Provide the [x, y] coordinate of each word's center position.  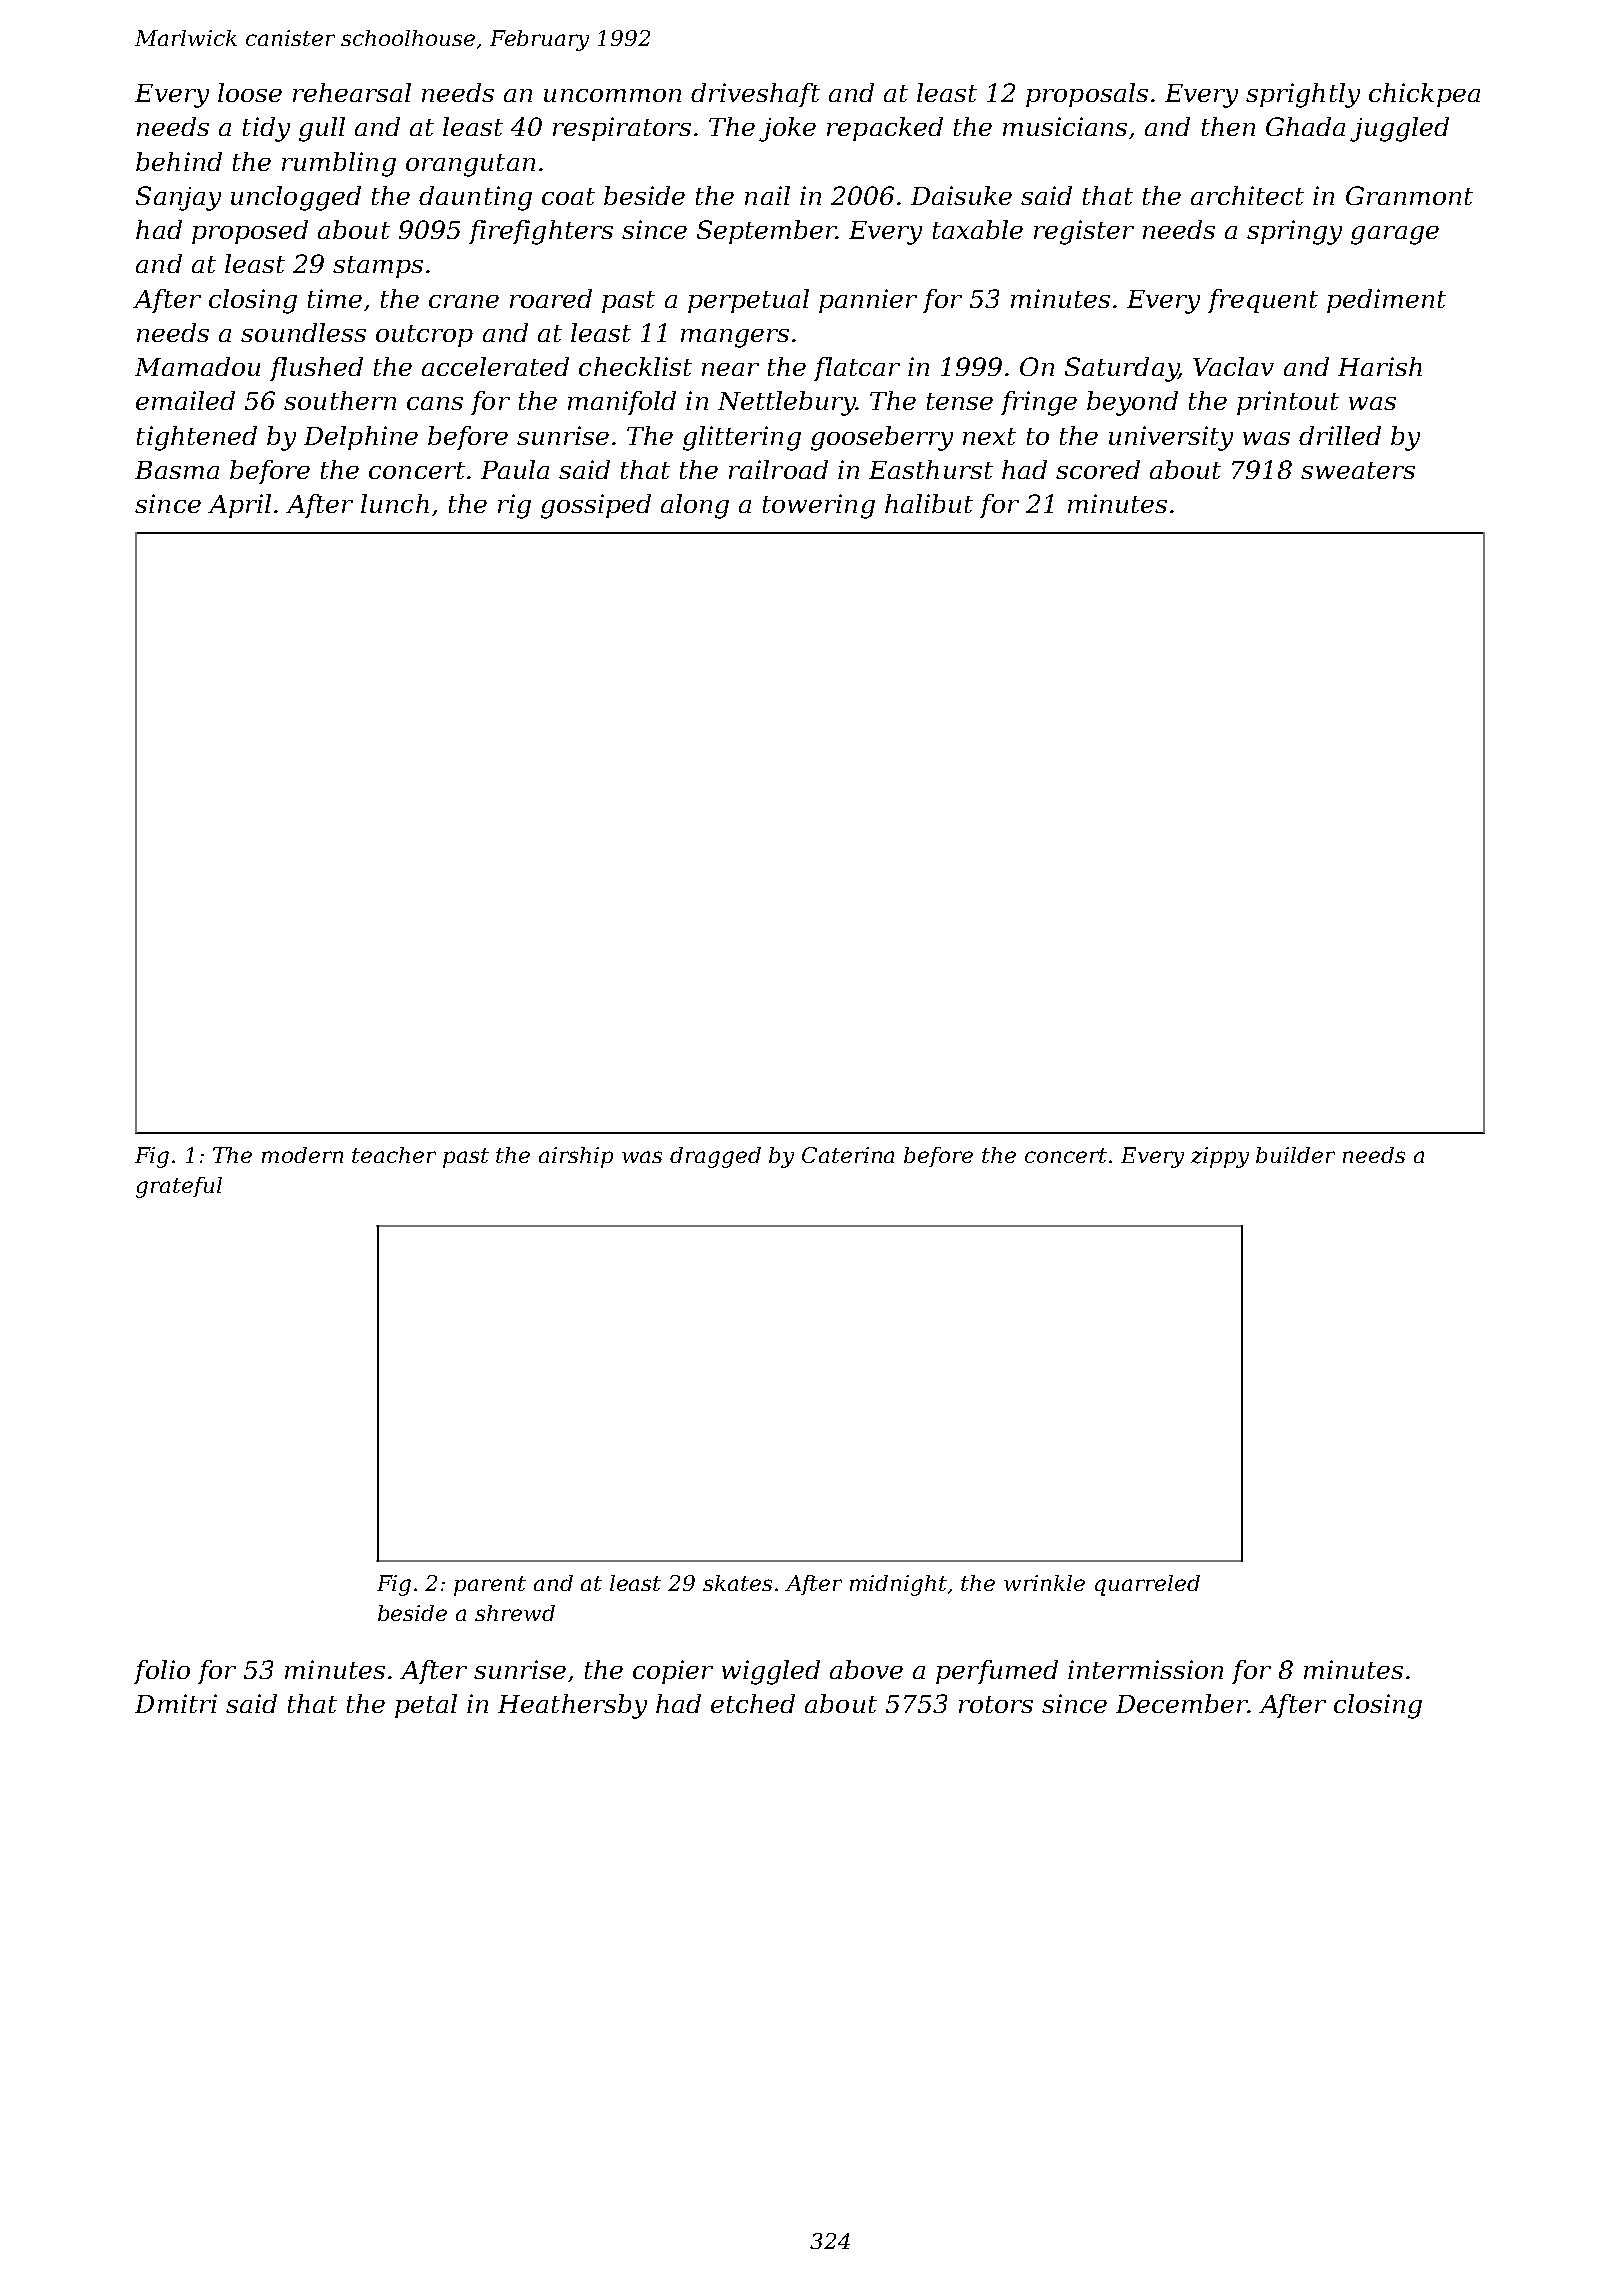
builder [1295, 1155]
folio [162, 1672]
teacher [394, 1155]
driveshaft [755, 95]
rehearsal [352, 92]
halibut [929, 503]
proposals [1087, 95]
